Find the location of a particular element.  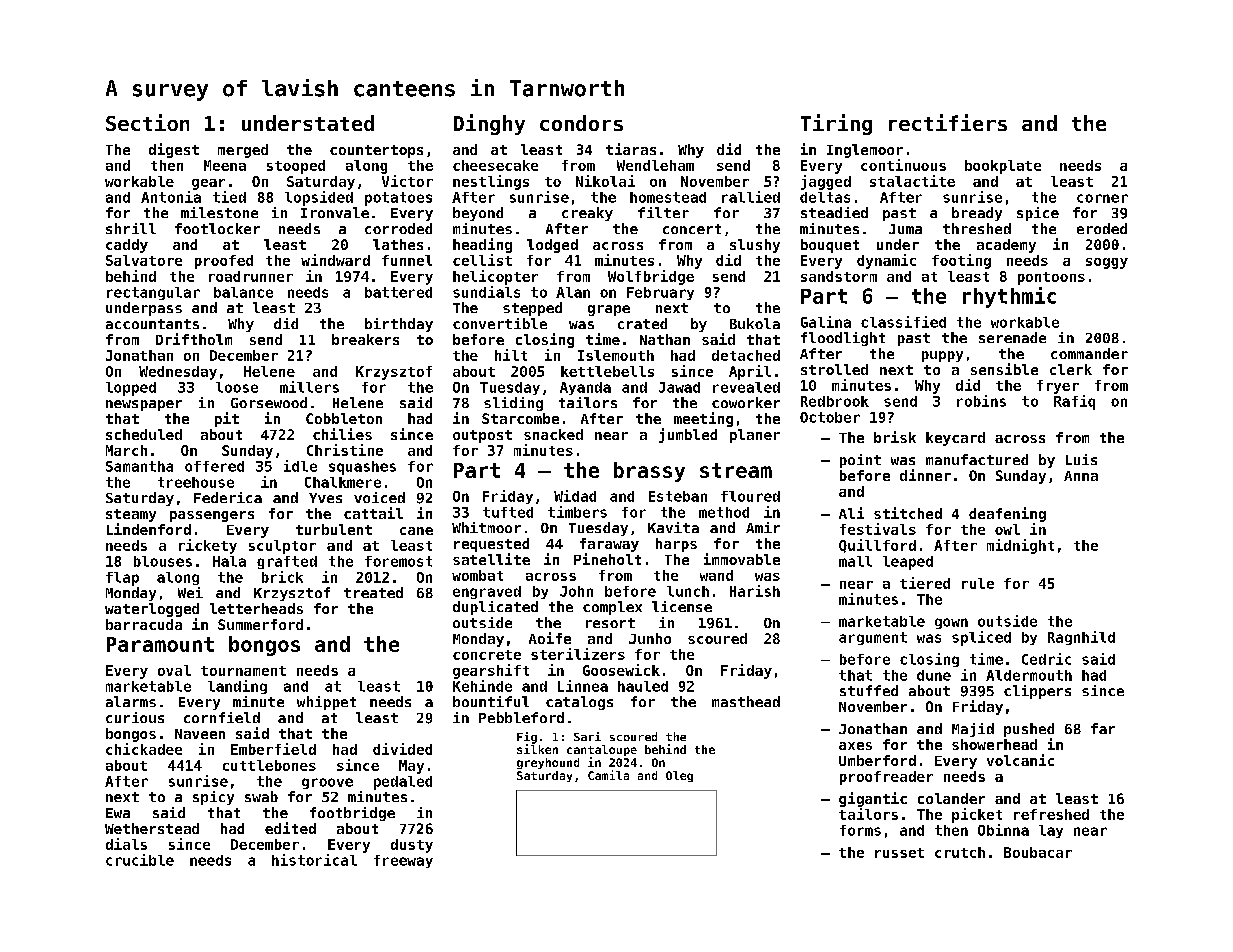

Wetherstead is located at coordinates (152, 828).
